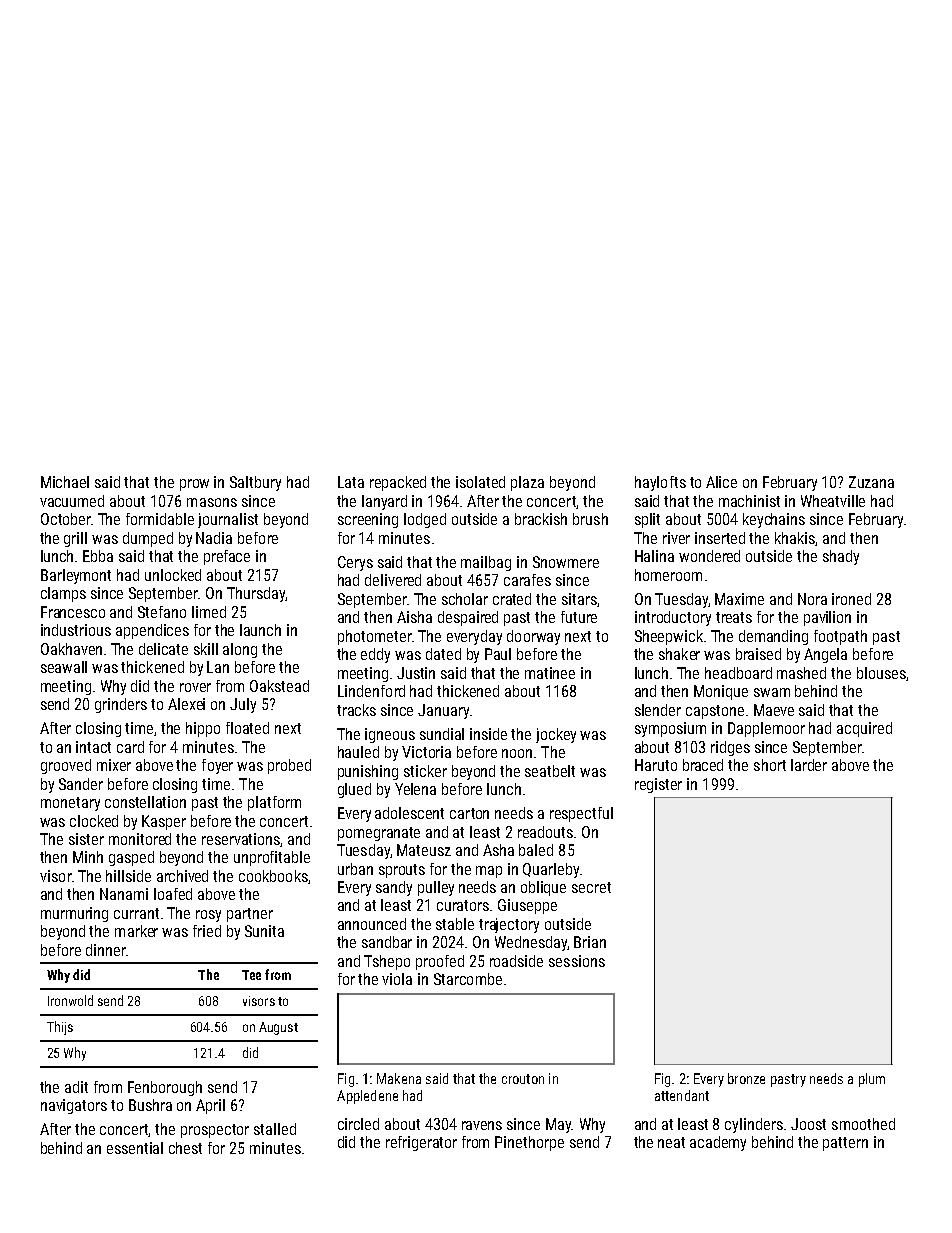  Describe the element at coordinates (76, 1087) in the screenshot. I see `adit` at that location.
